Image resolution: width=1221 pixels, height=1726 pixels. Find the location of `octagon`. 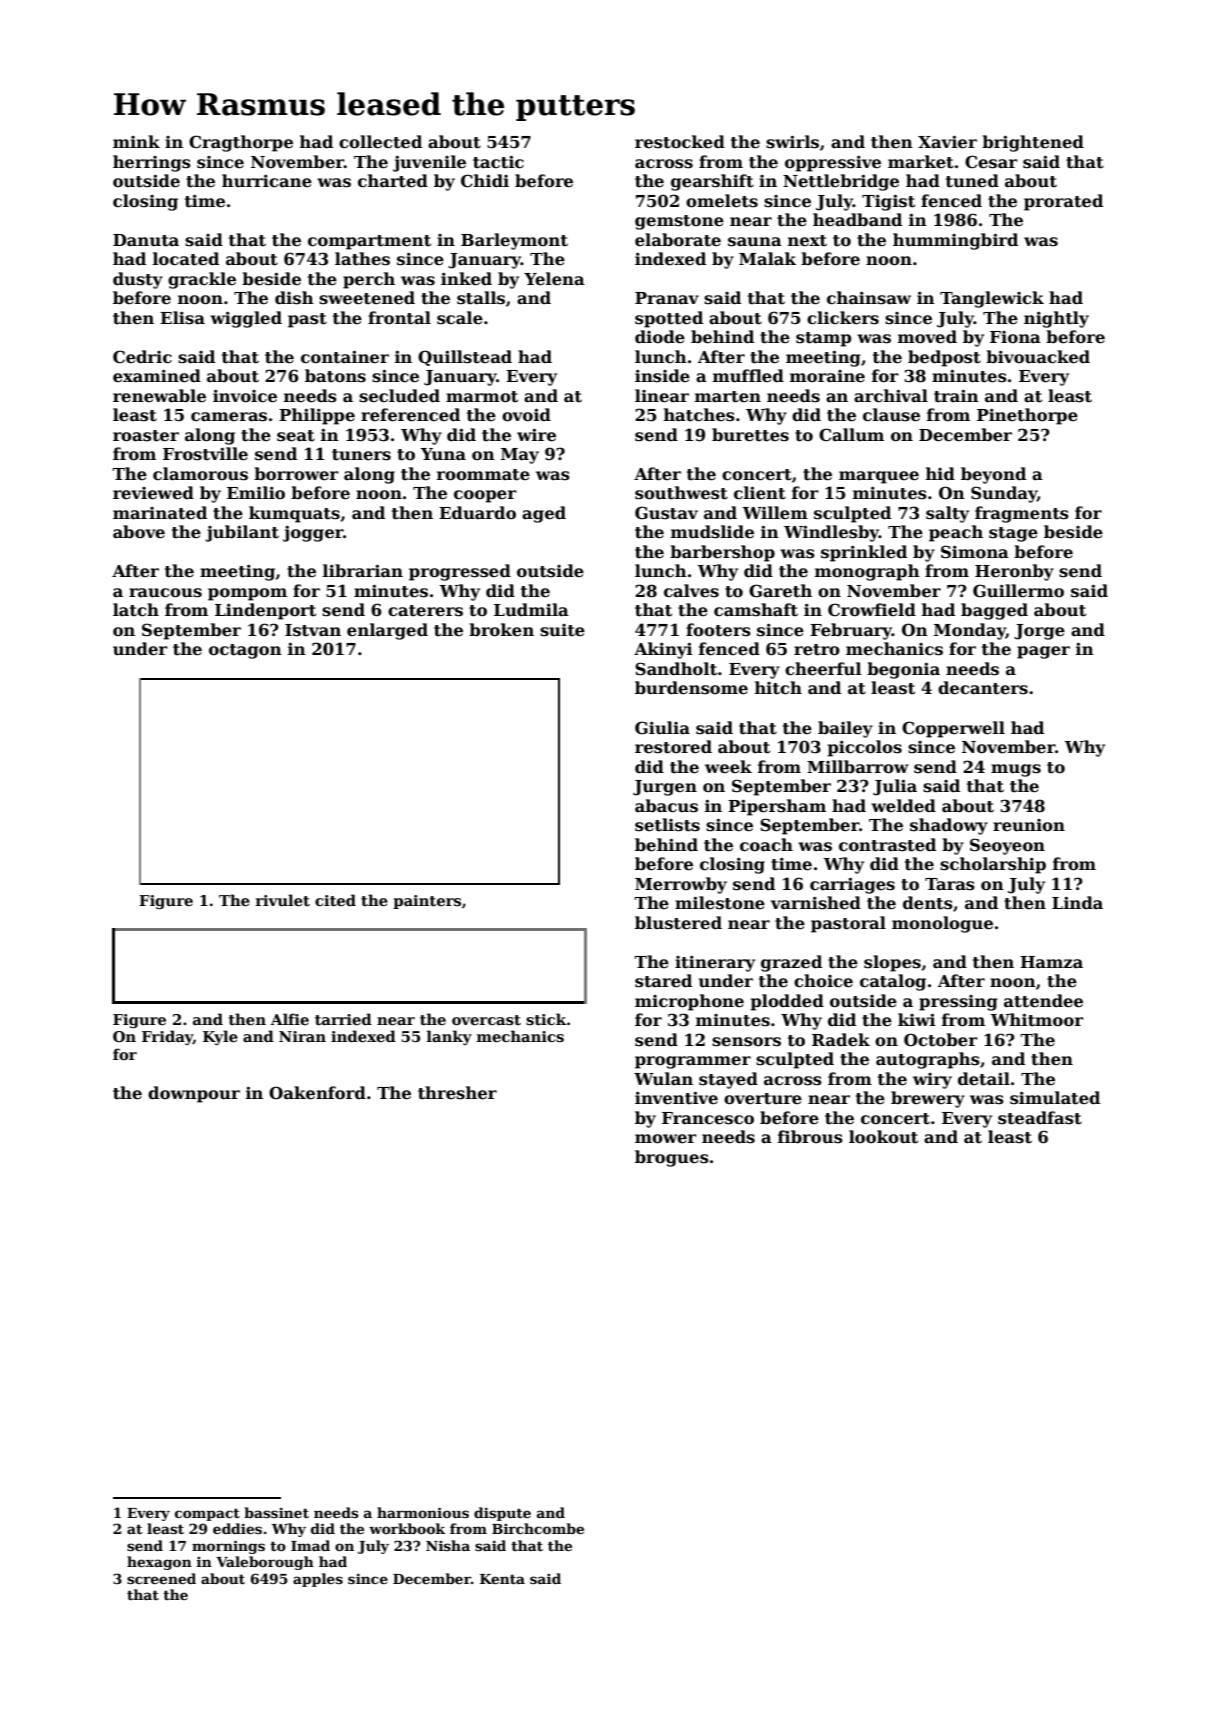

octagon is located at coordinates (245, 651).
